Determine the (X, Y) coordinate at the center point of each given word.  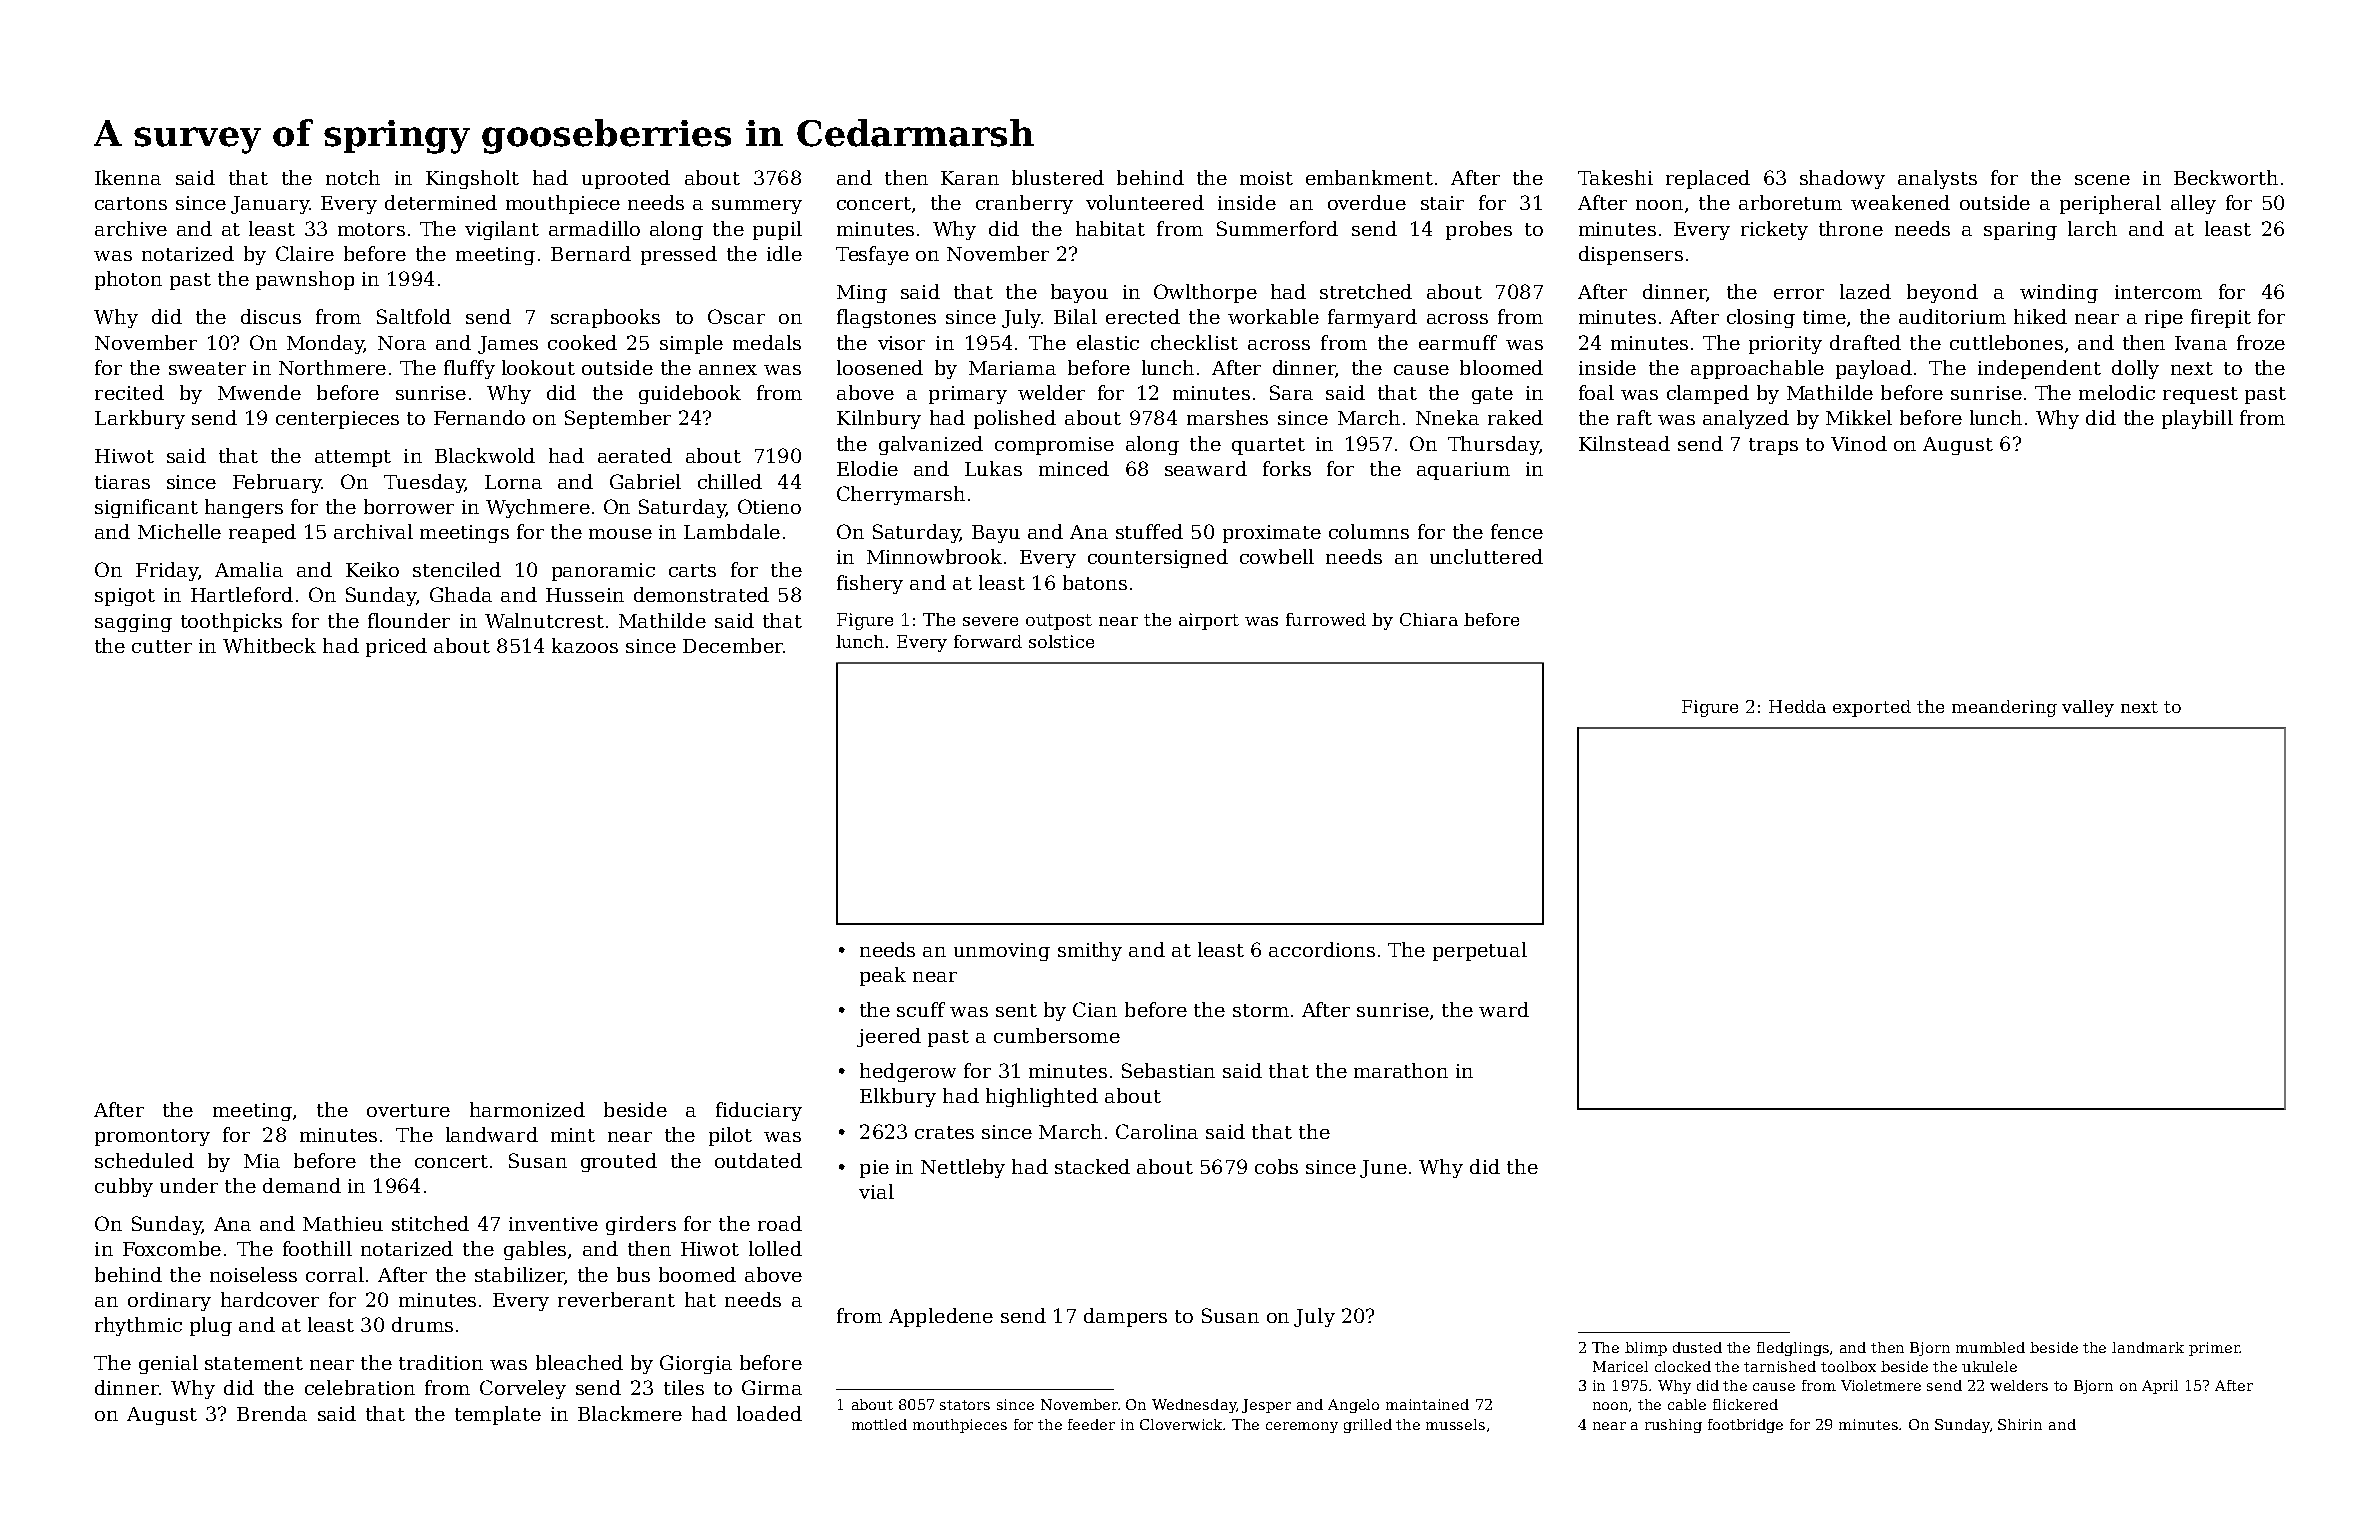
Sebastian (1168, 1070)
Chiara (1429, 619)
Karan (970, 178)
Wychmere (538, 508)
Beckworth (2226, 177)
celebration (360, 1387)
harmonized (527, 1109)
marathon (1401, 1070)
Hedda (1797, 706)
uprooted (626, 179)
